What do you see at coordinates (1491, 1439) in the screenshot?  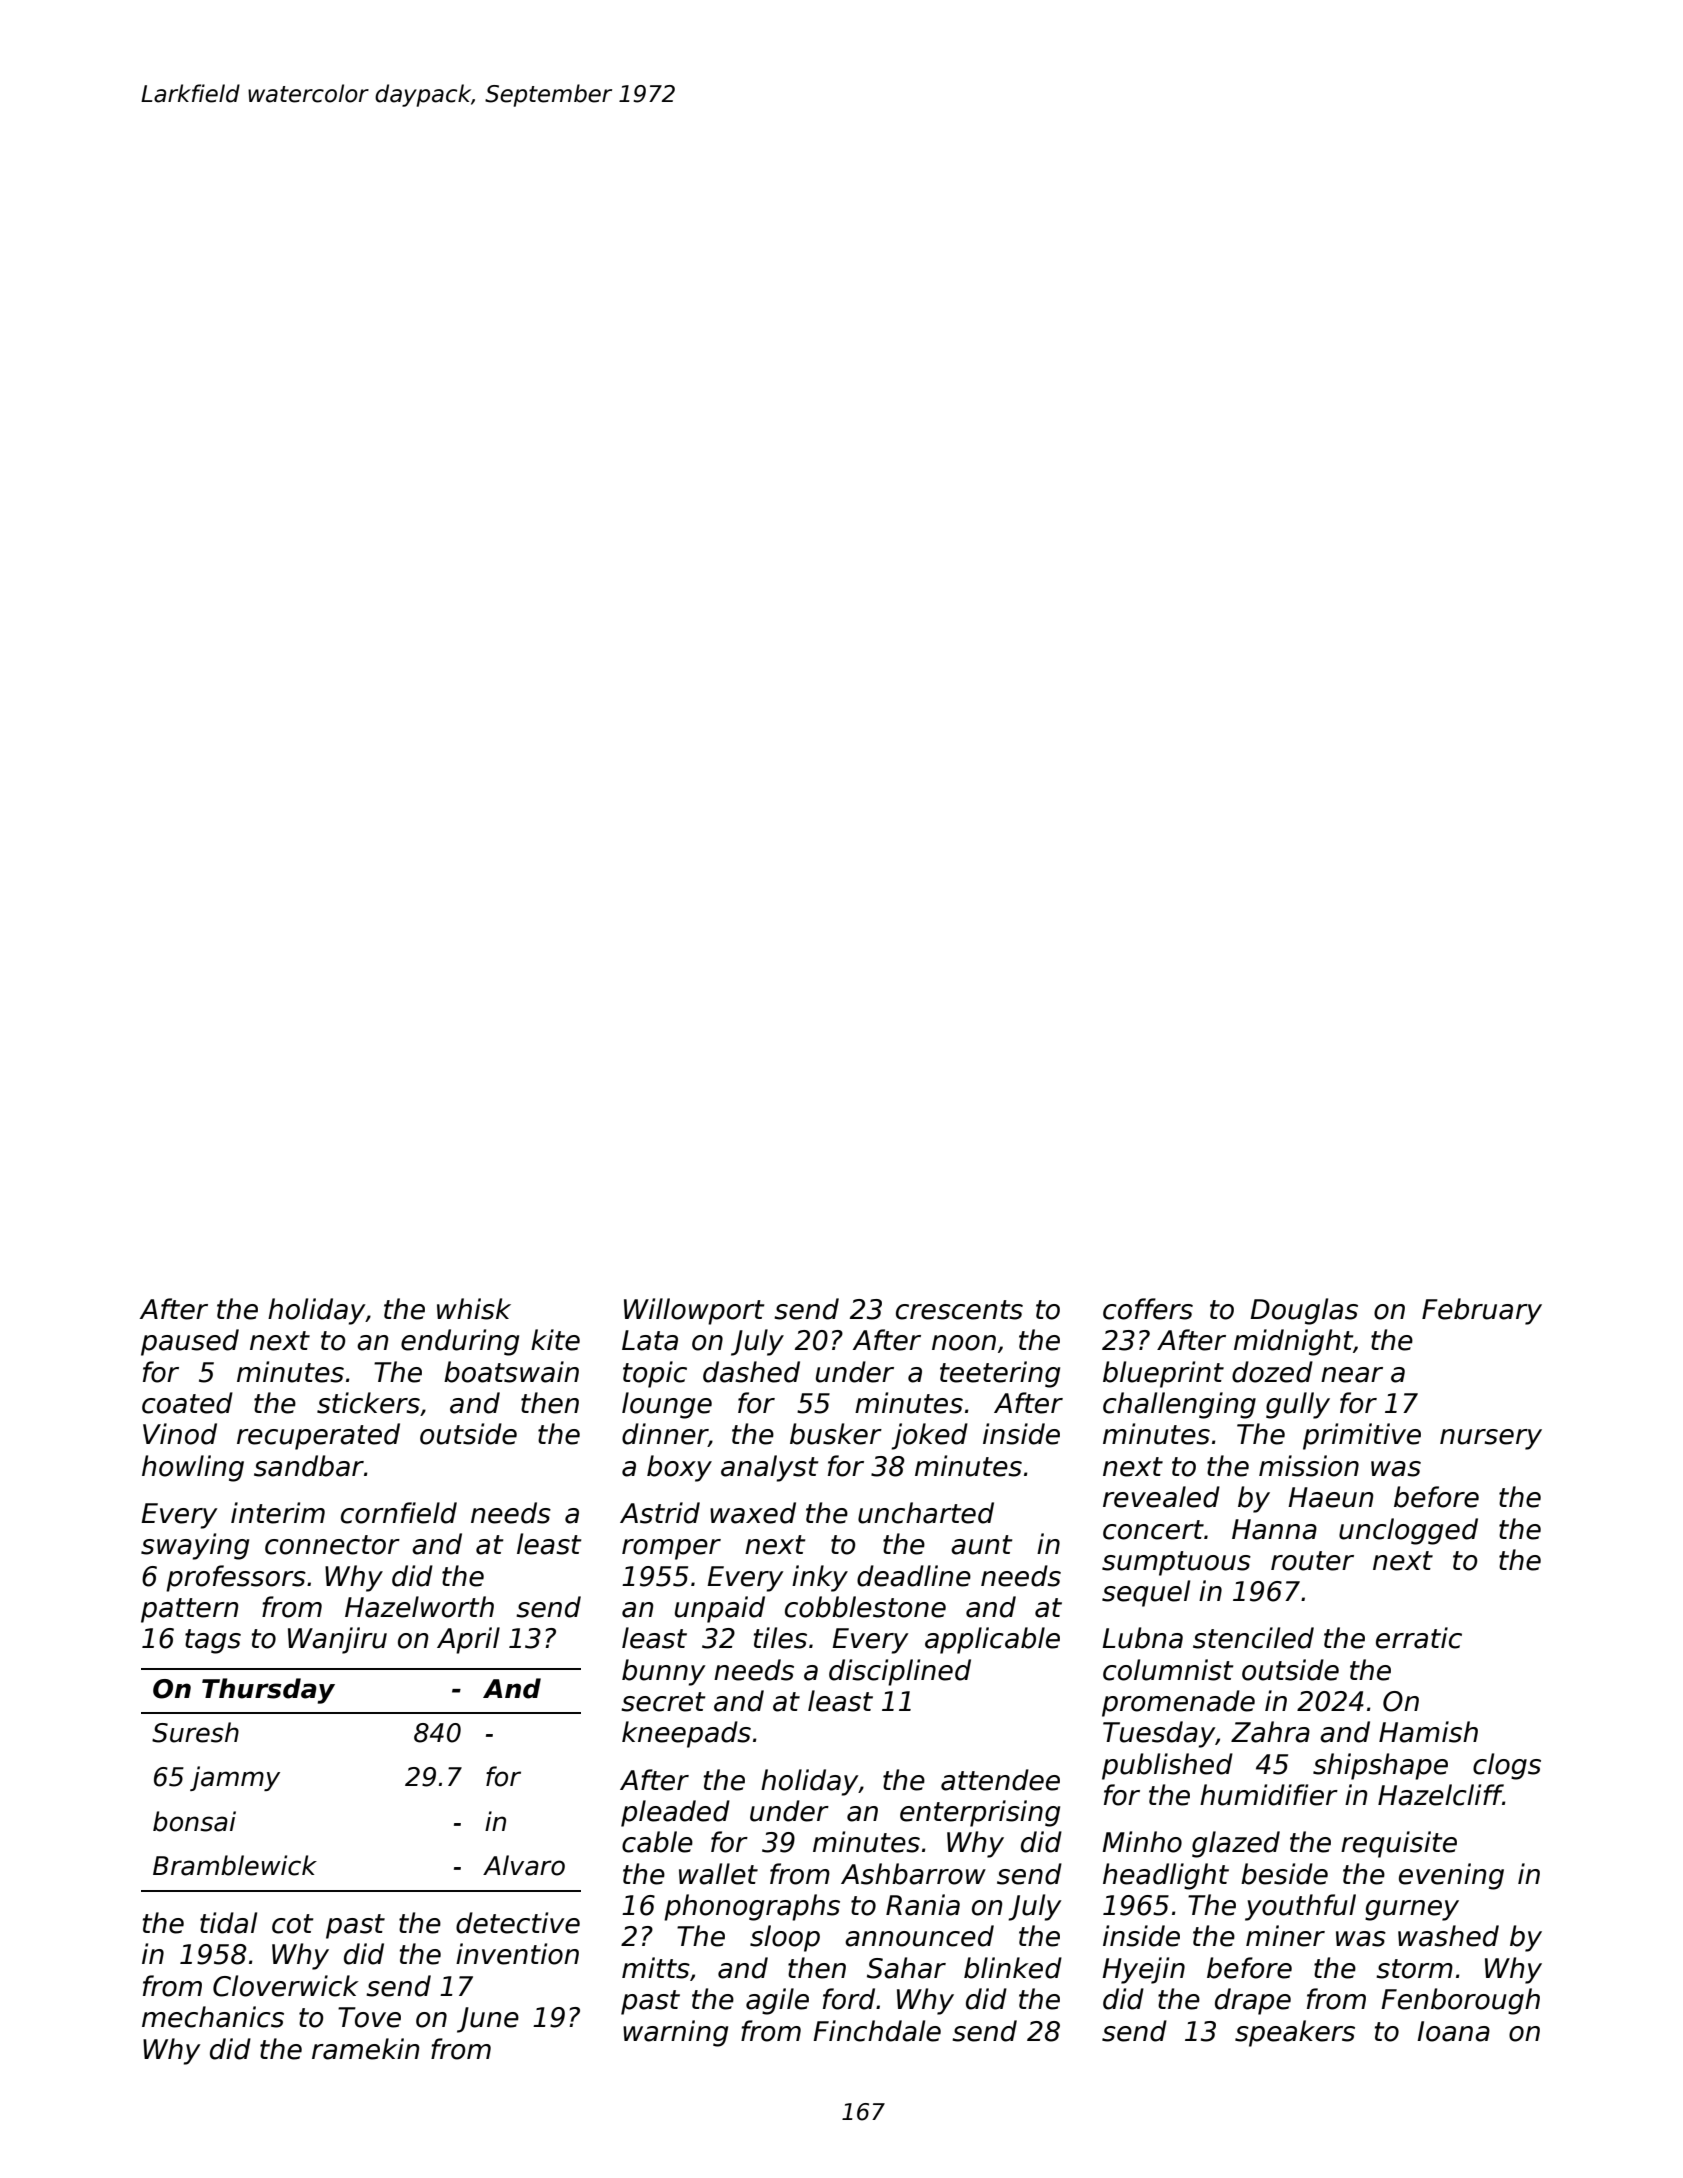 I see `nursery` at bounding box center [1491, 1439].
